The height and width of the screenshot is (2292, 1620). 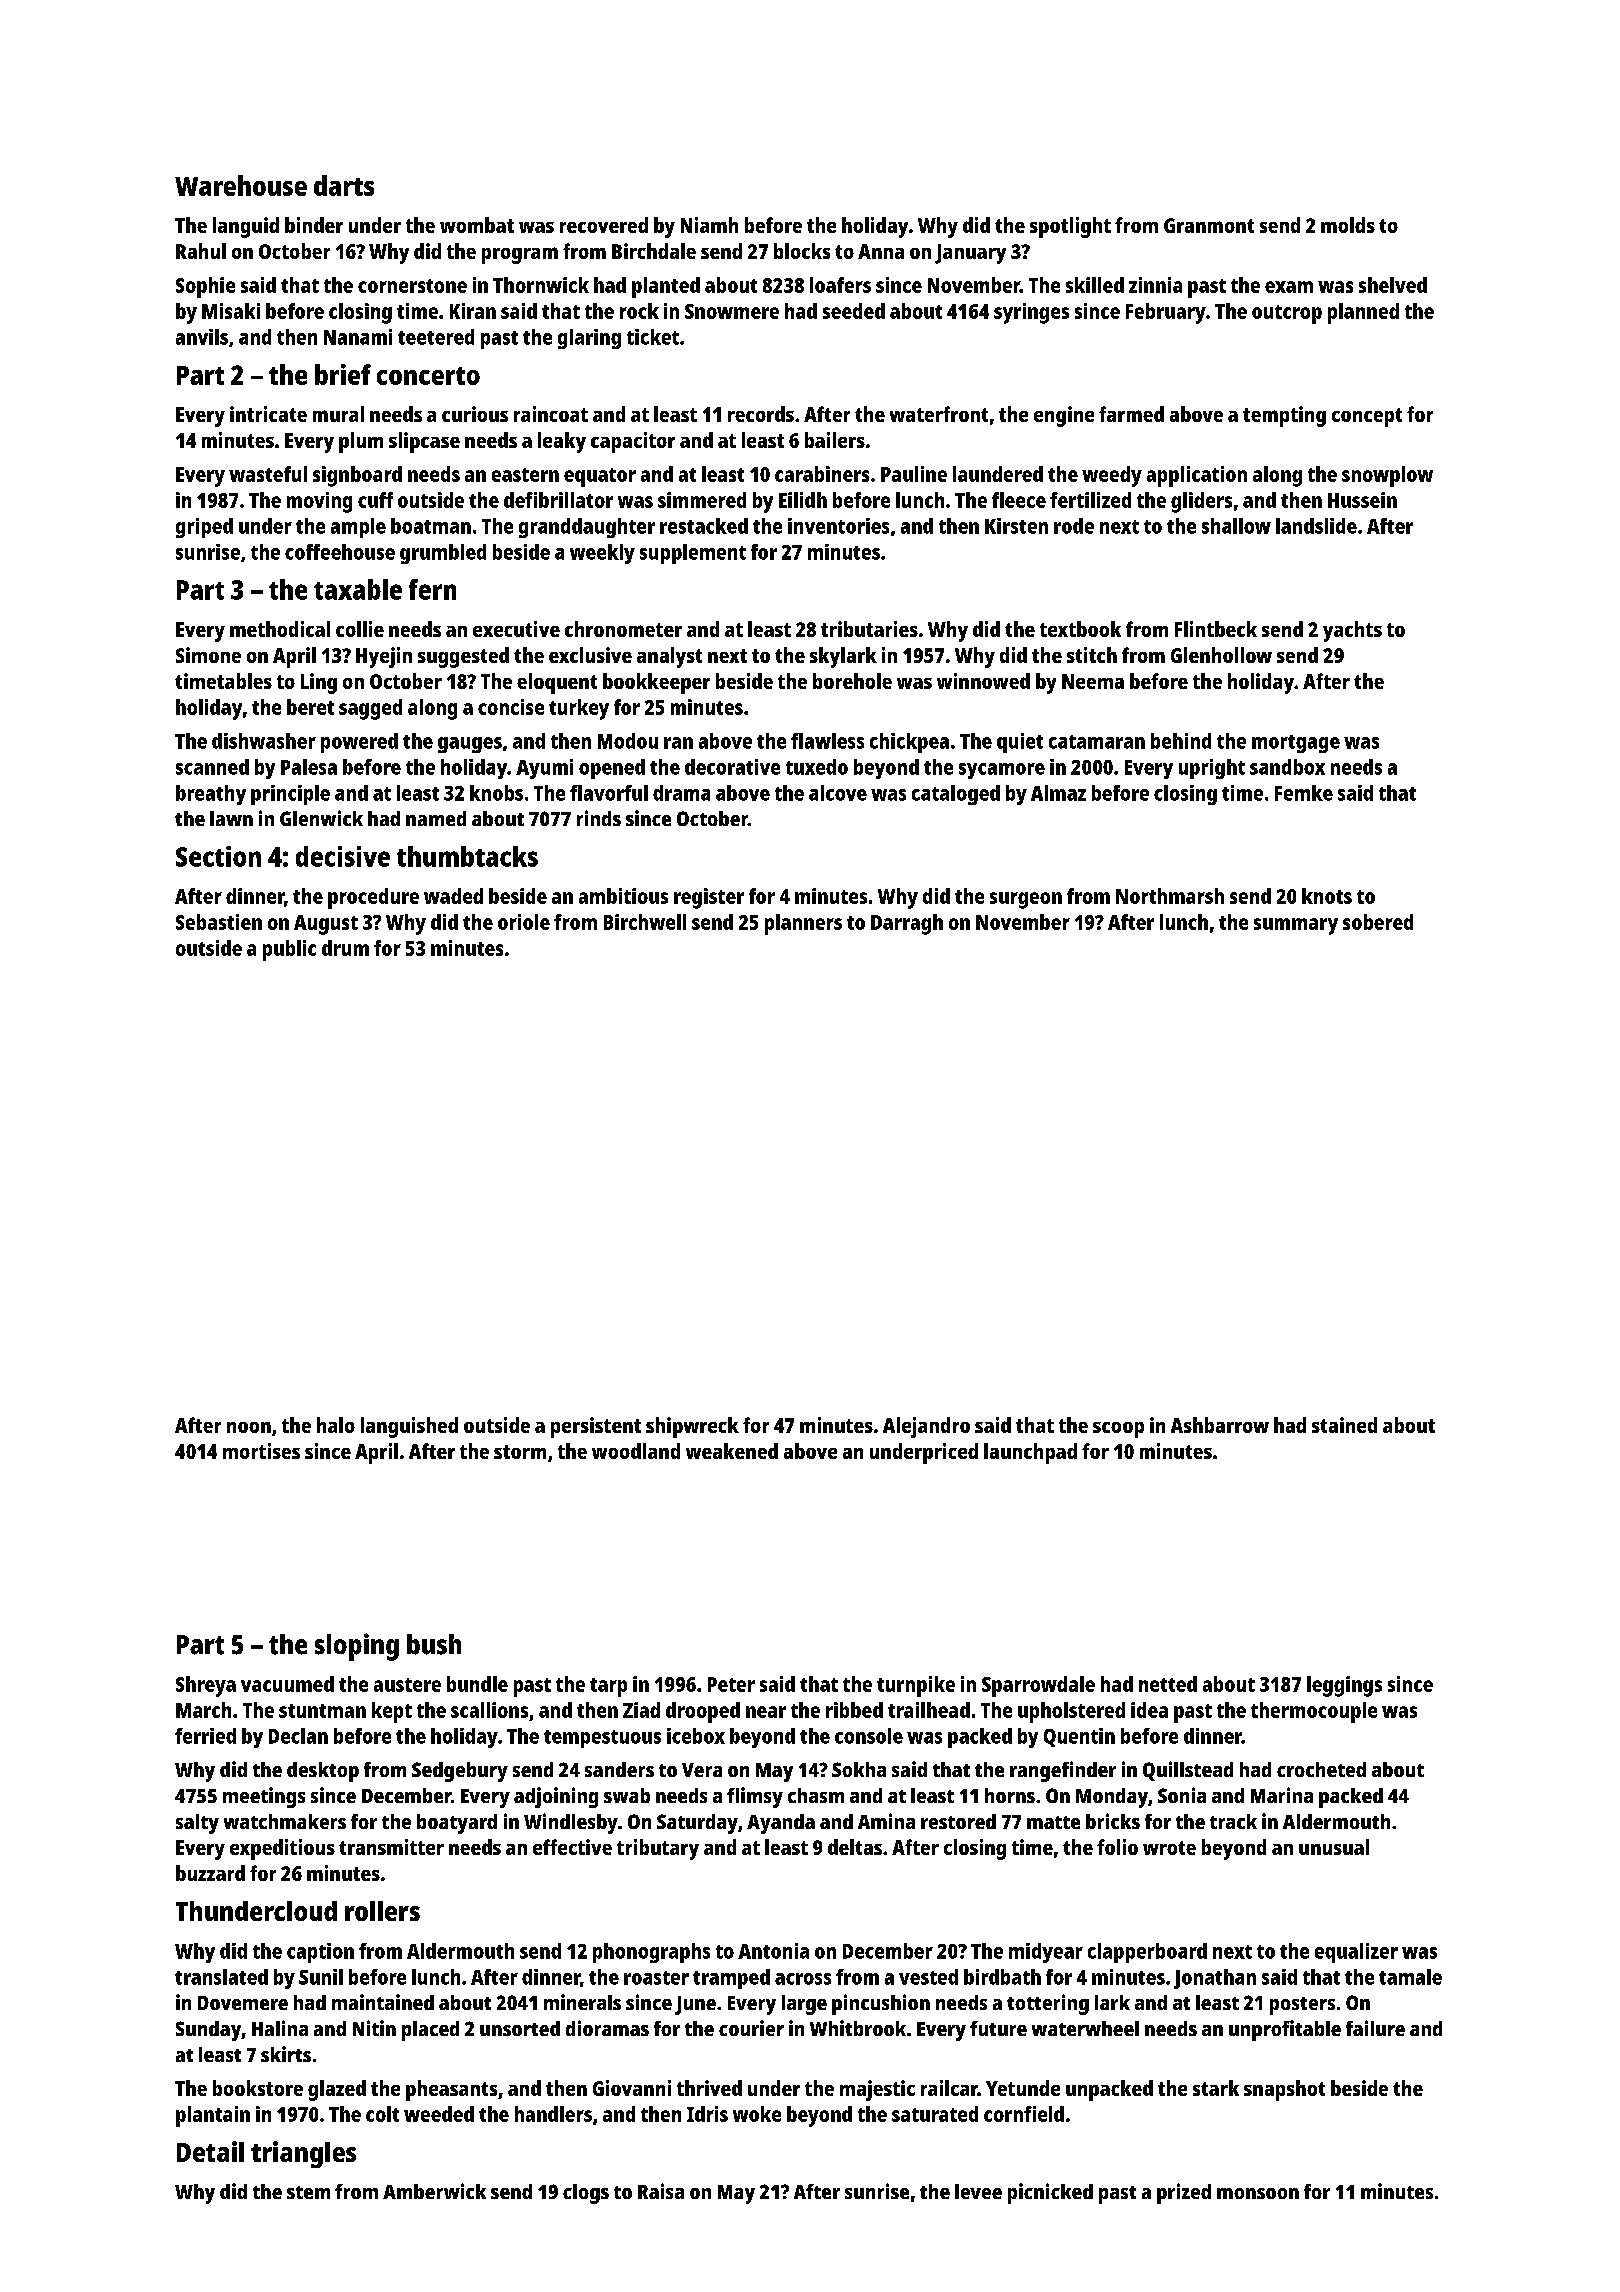 What do you see at coordinates (1118, 1430) in the screenshot?
I see `scoop` at bounding box center [1118, 1430].
